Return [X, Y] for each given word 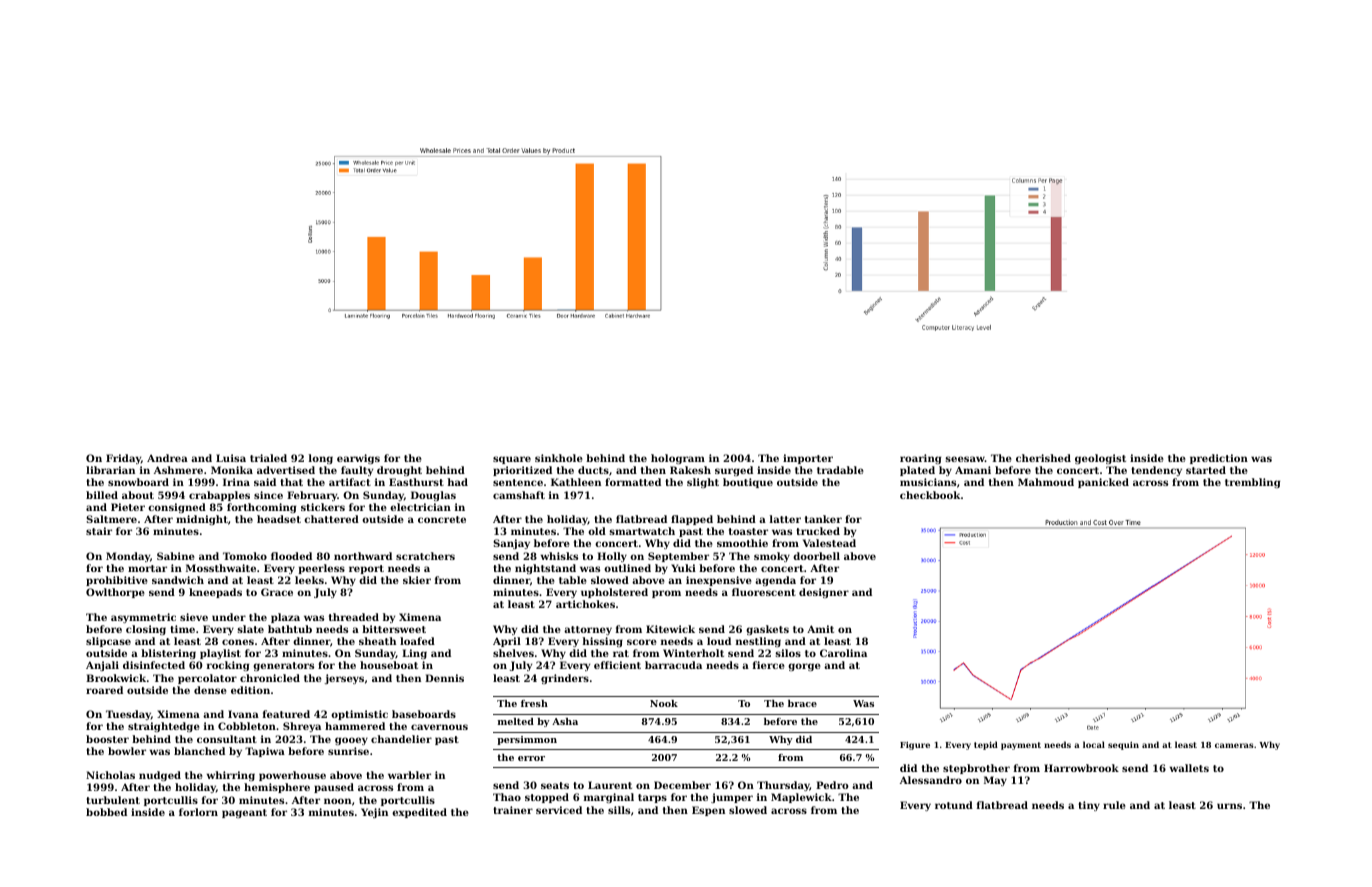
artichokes [585, 604]
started [1206, 470]
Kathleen [576, 482]
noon [337, 801]
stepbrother [976, 769]
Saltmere [111, 519]
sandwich [178, 580]
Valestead [829, 543]
